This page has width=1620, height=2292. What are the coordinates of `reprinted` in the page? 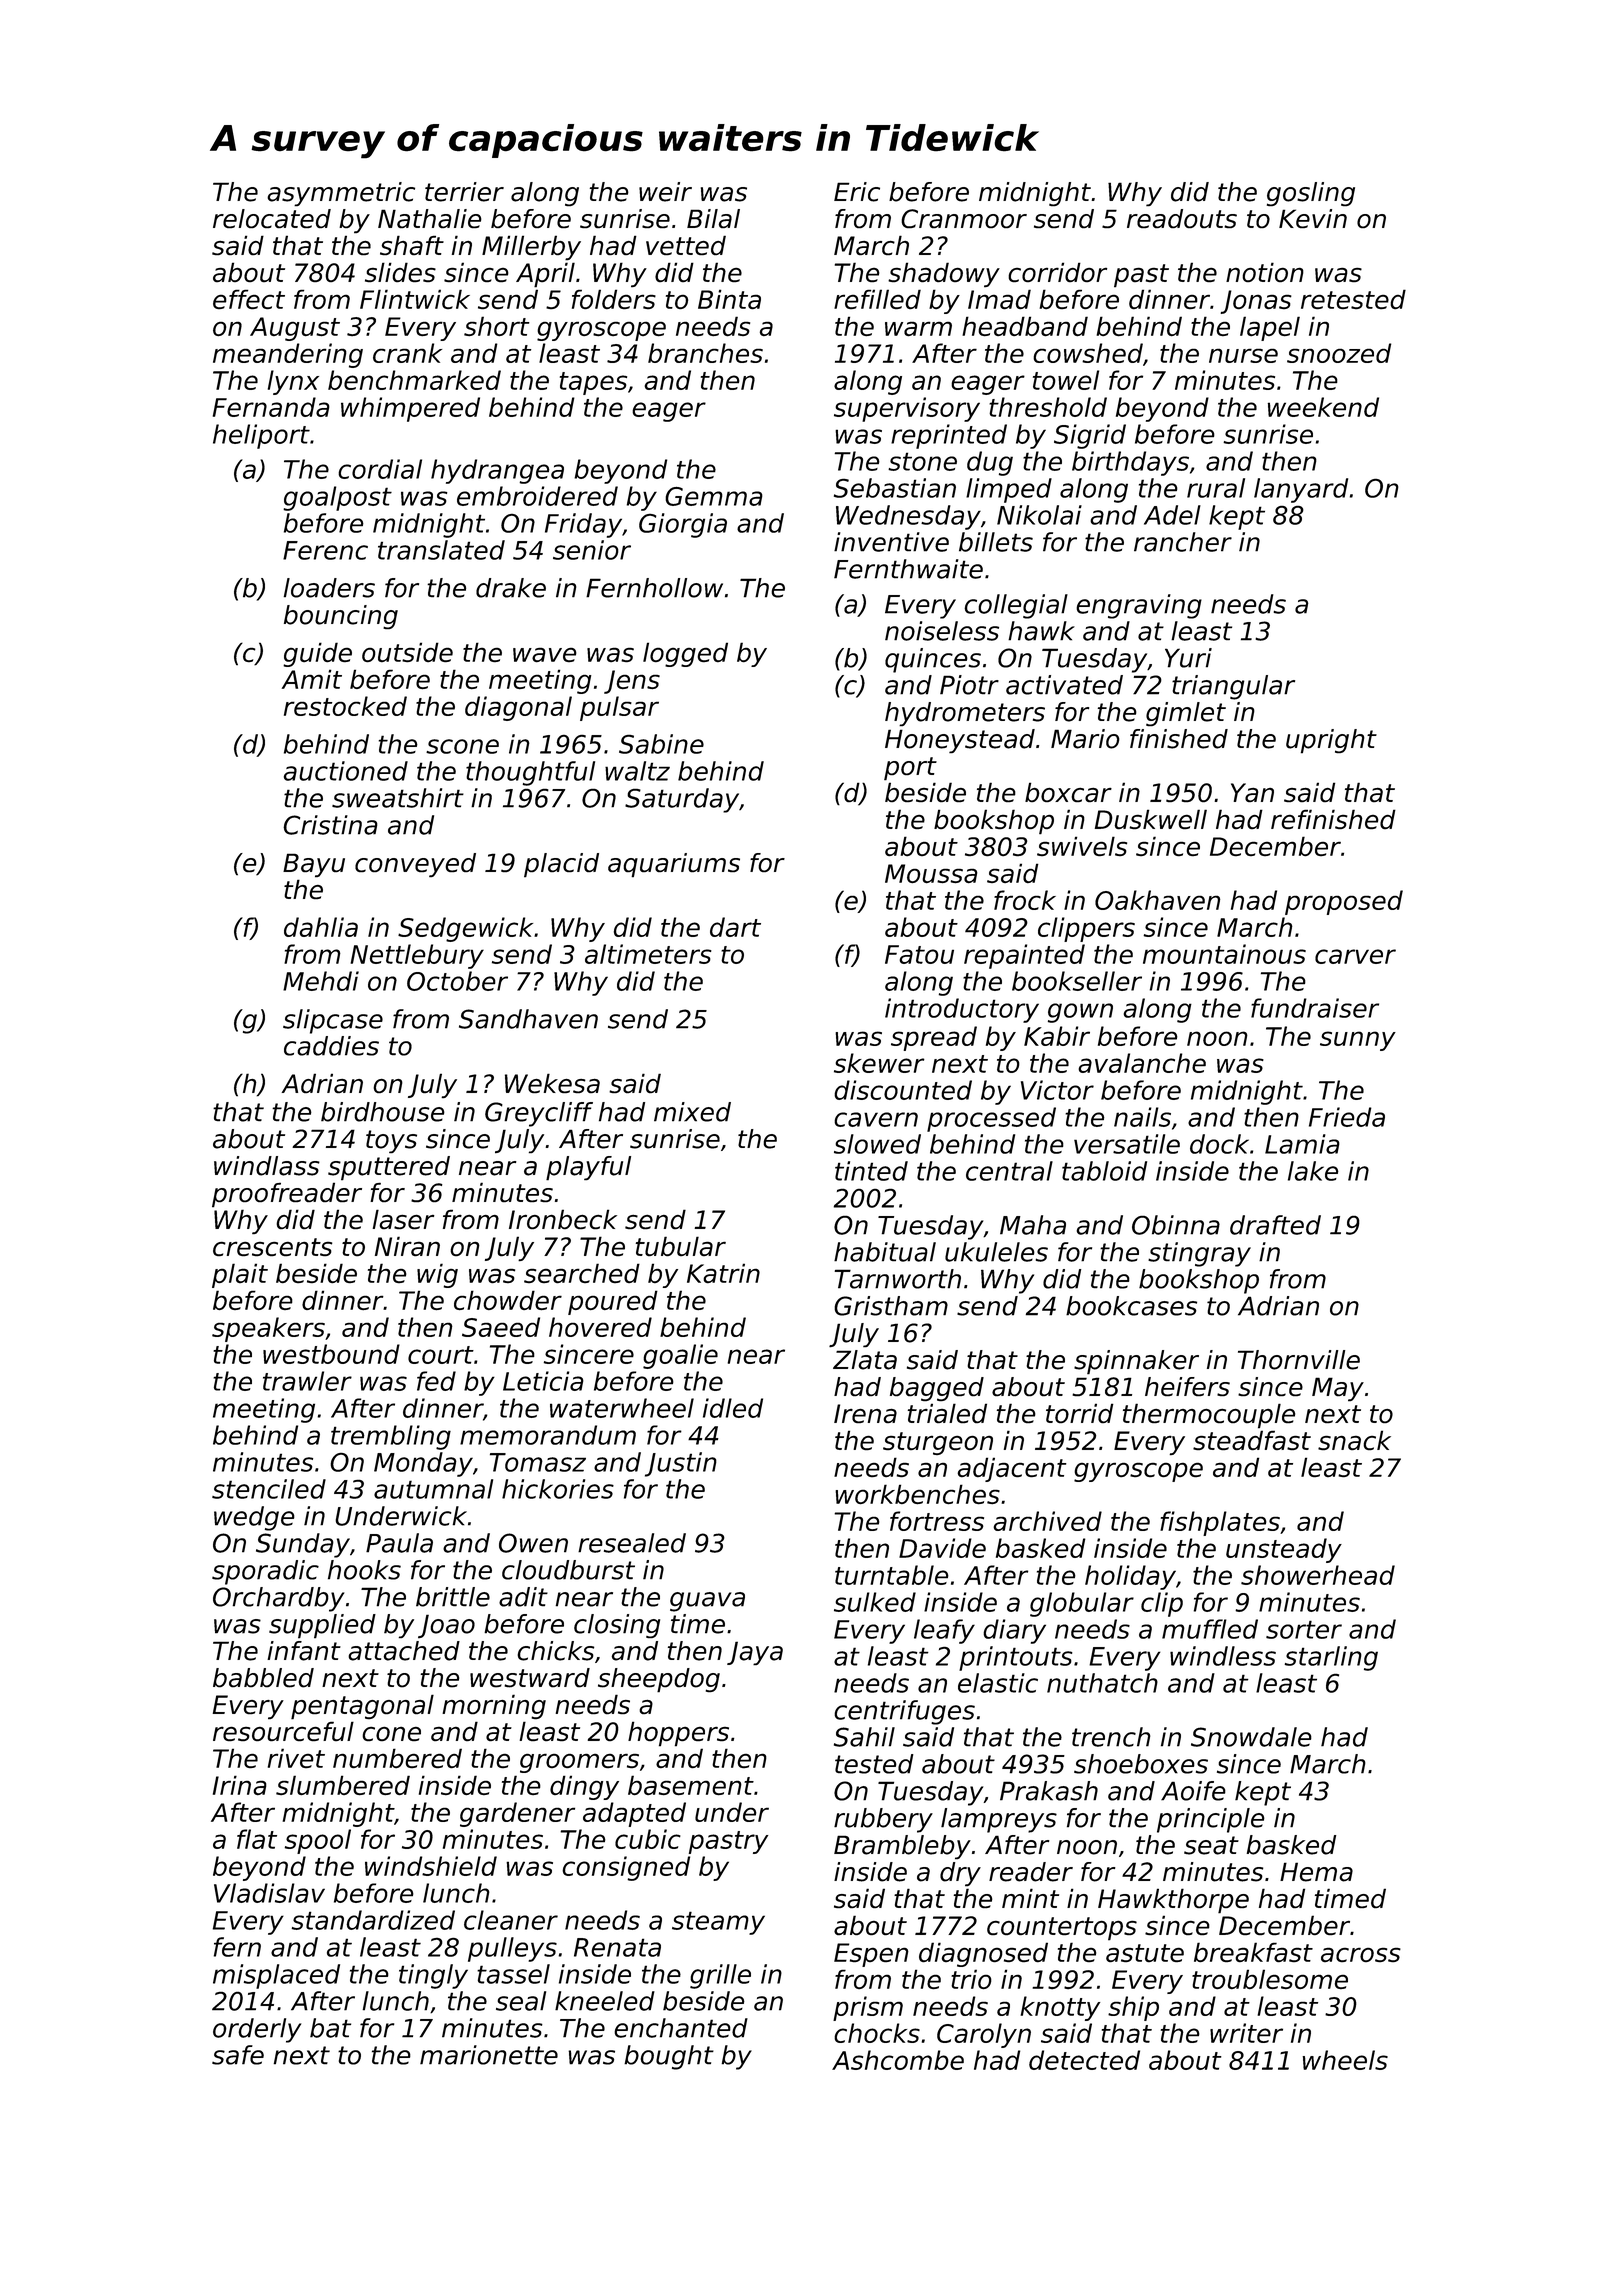 It's located at (949, 436).
